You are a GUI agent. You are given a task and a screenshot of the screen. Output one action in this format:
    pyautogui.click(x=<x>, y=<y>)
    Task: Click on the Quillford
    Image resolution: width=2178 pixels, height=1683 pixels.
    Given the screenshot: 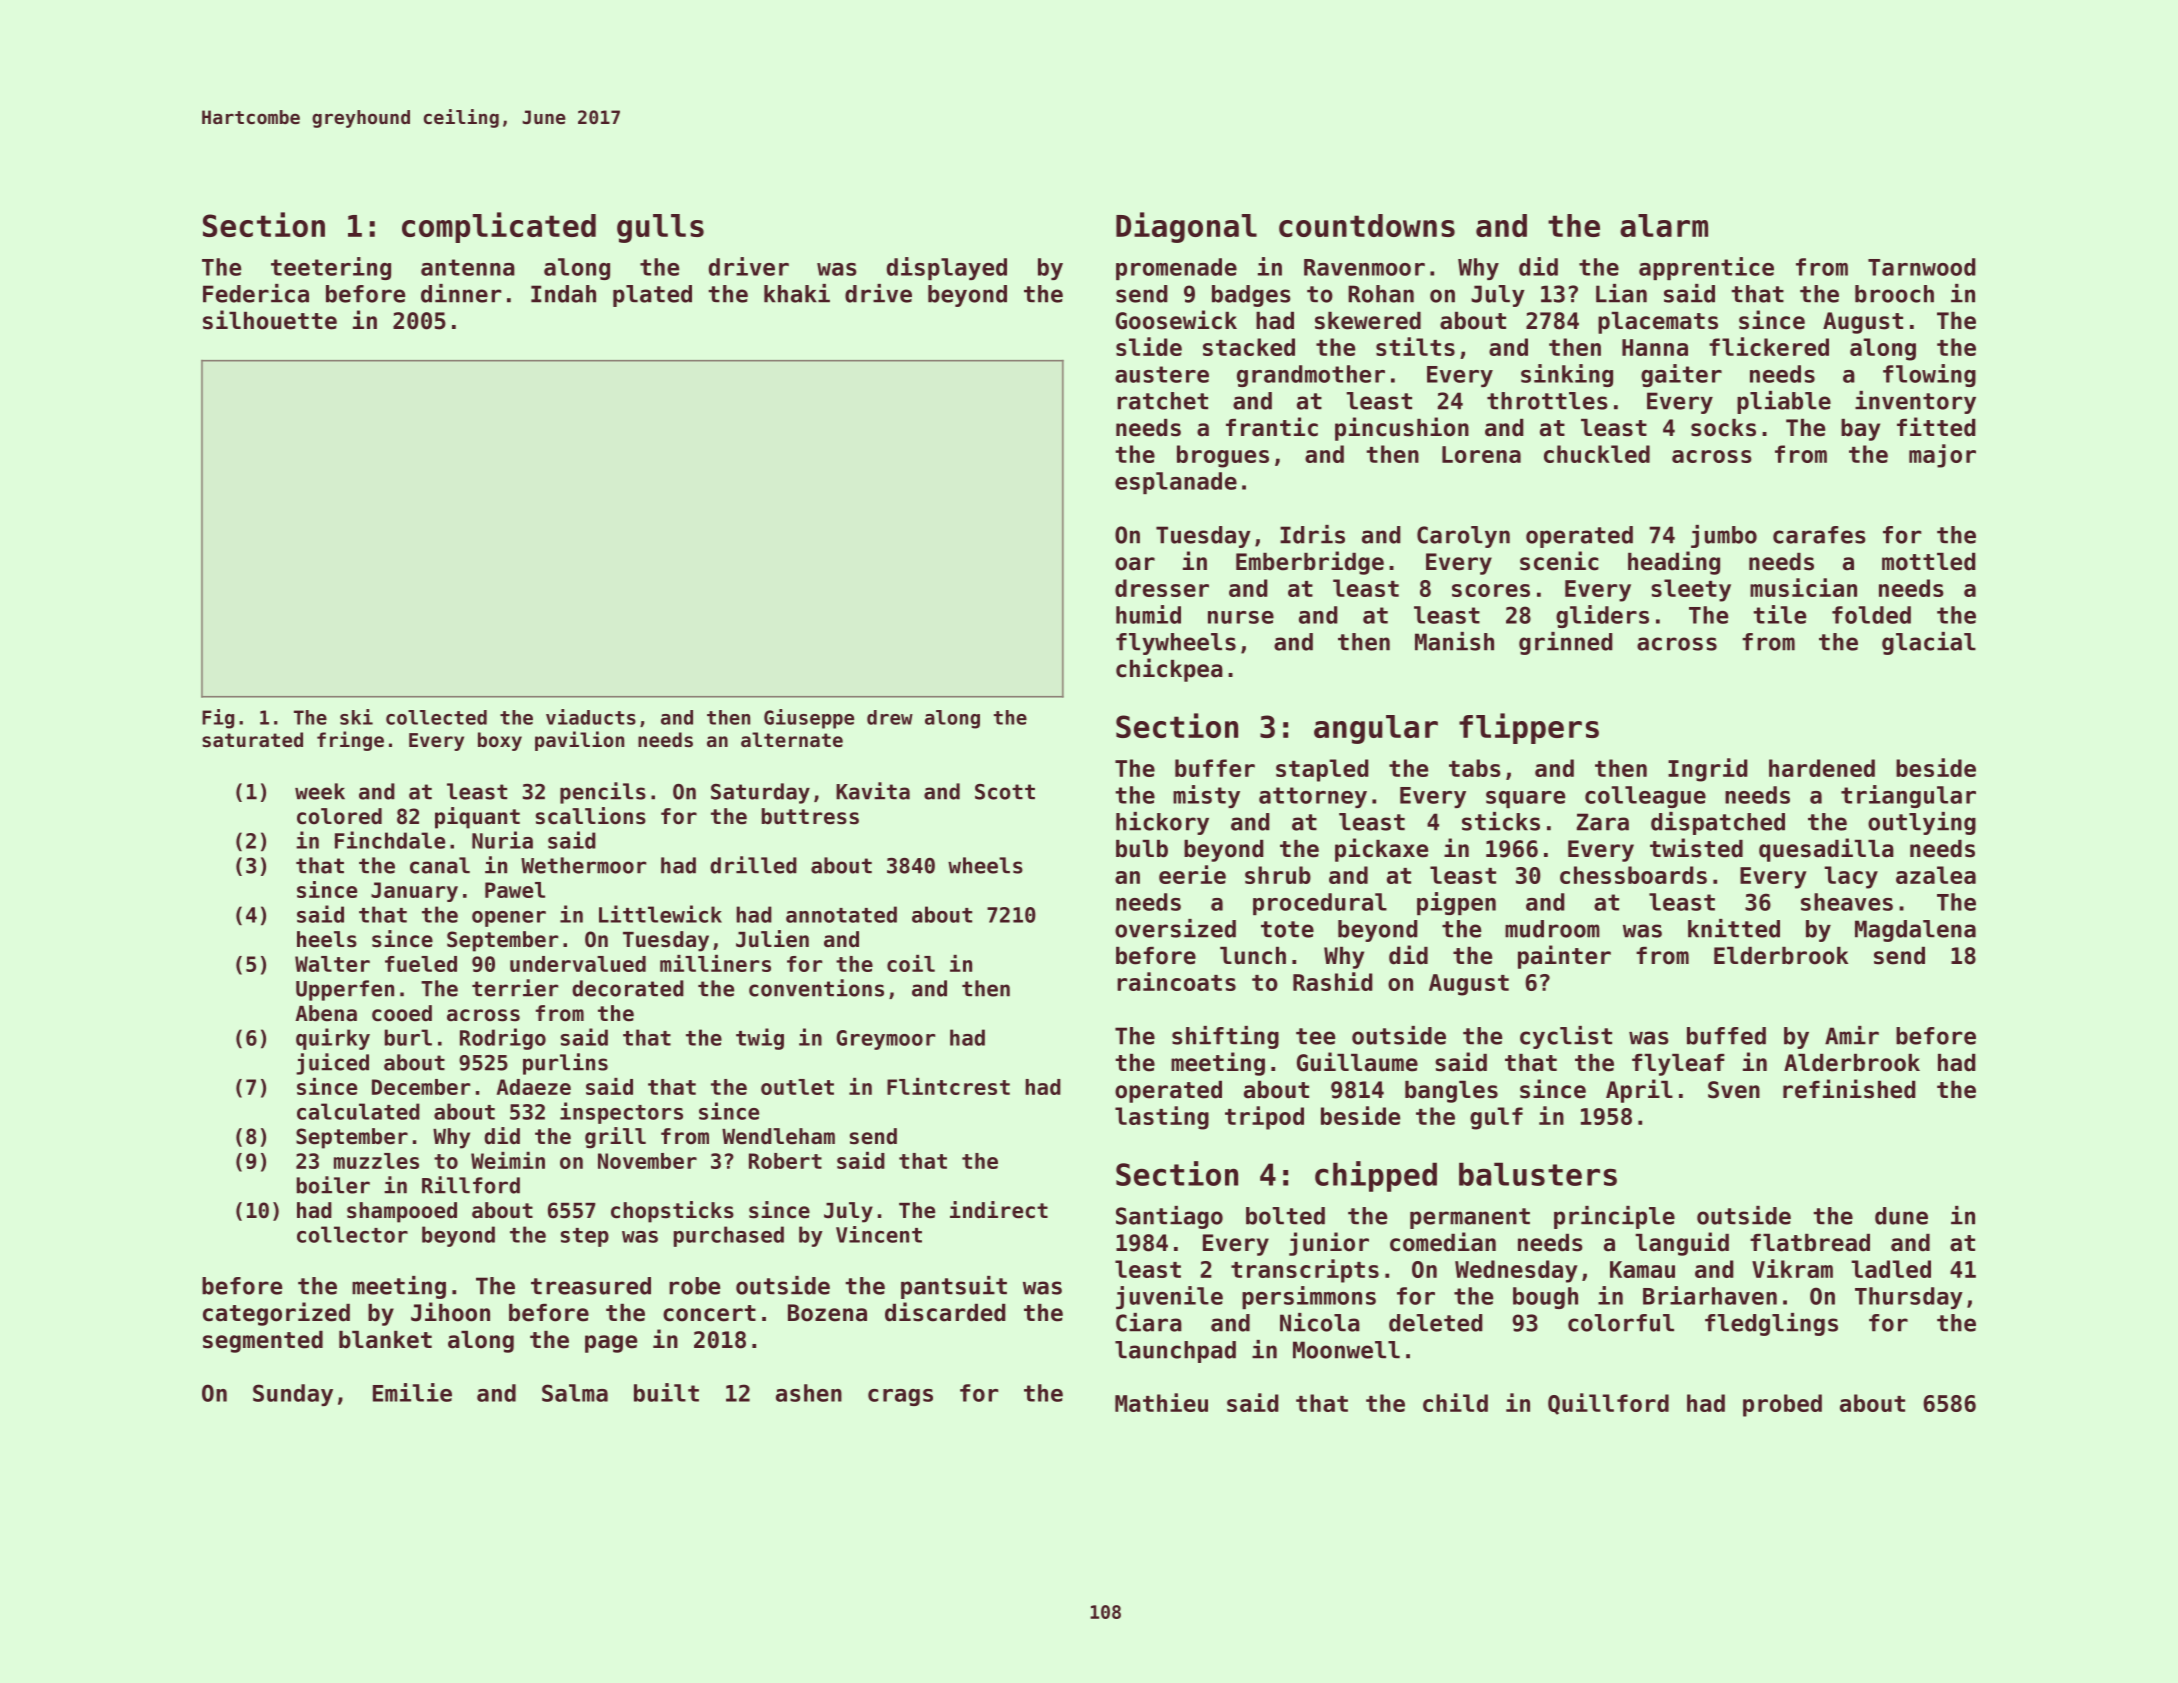 What is the action you would take?
    pyautogui.click(x=1608, y=1404)
